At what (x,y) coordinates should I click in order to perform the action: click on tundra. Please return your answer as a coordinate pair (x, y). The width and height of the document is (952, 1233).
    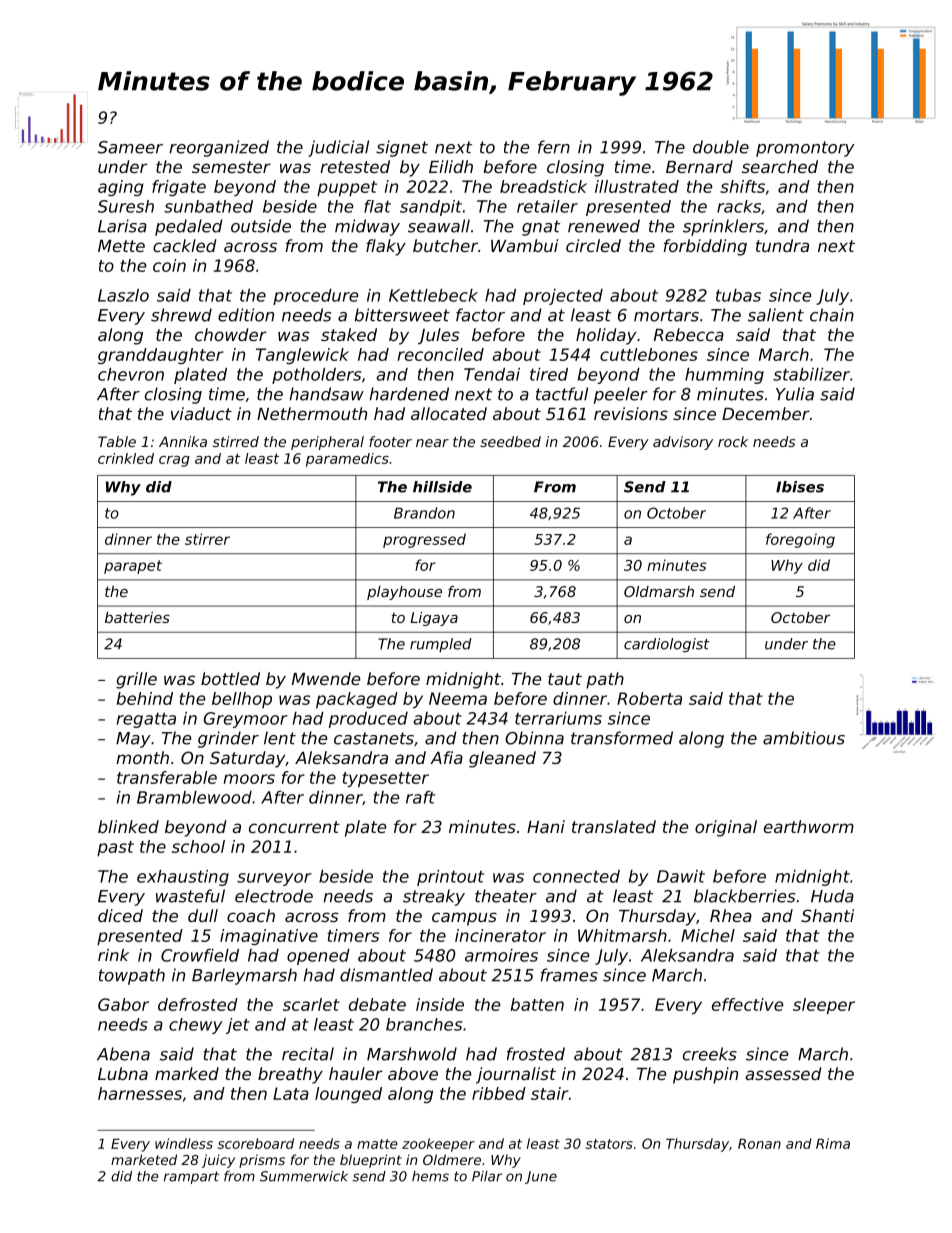
    Looking at the image, I should click on (782, 245).
